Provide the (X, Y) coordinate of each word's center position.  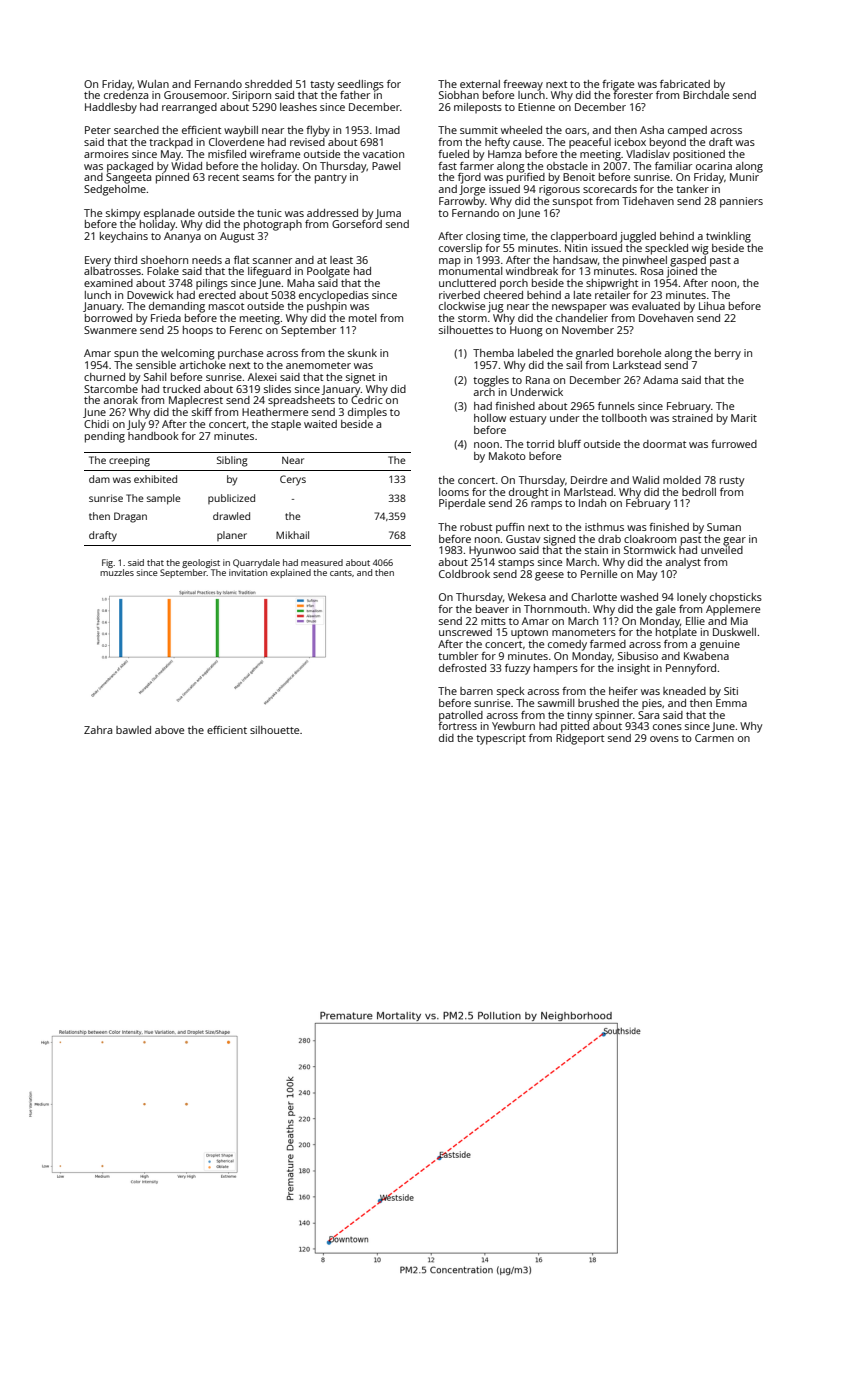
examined (108, 283)
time (514, 236)
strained (692, 418)
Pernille (599, 574)
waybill (241, 131)
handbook (153, 436)
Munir (744, 177)
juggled (638, 237)
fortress (457, 726)
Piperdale (462, 504)
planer (232, 536)
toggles (491, 381)
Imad (388, 130)
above (169, 730)
